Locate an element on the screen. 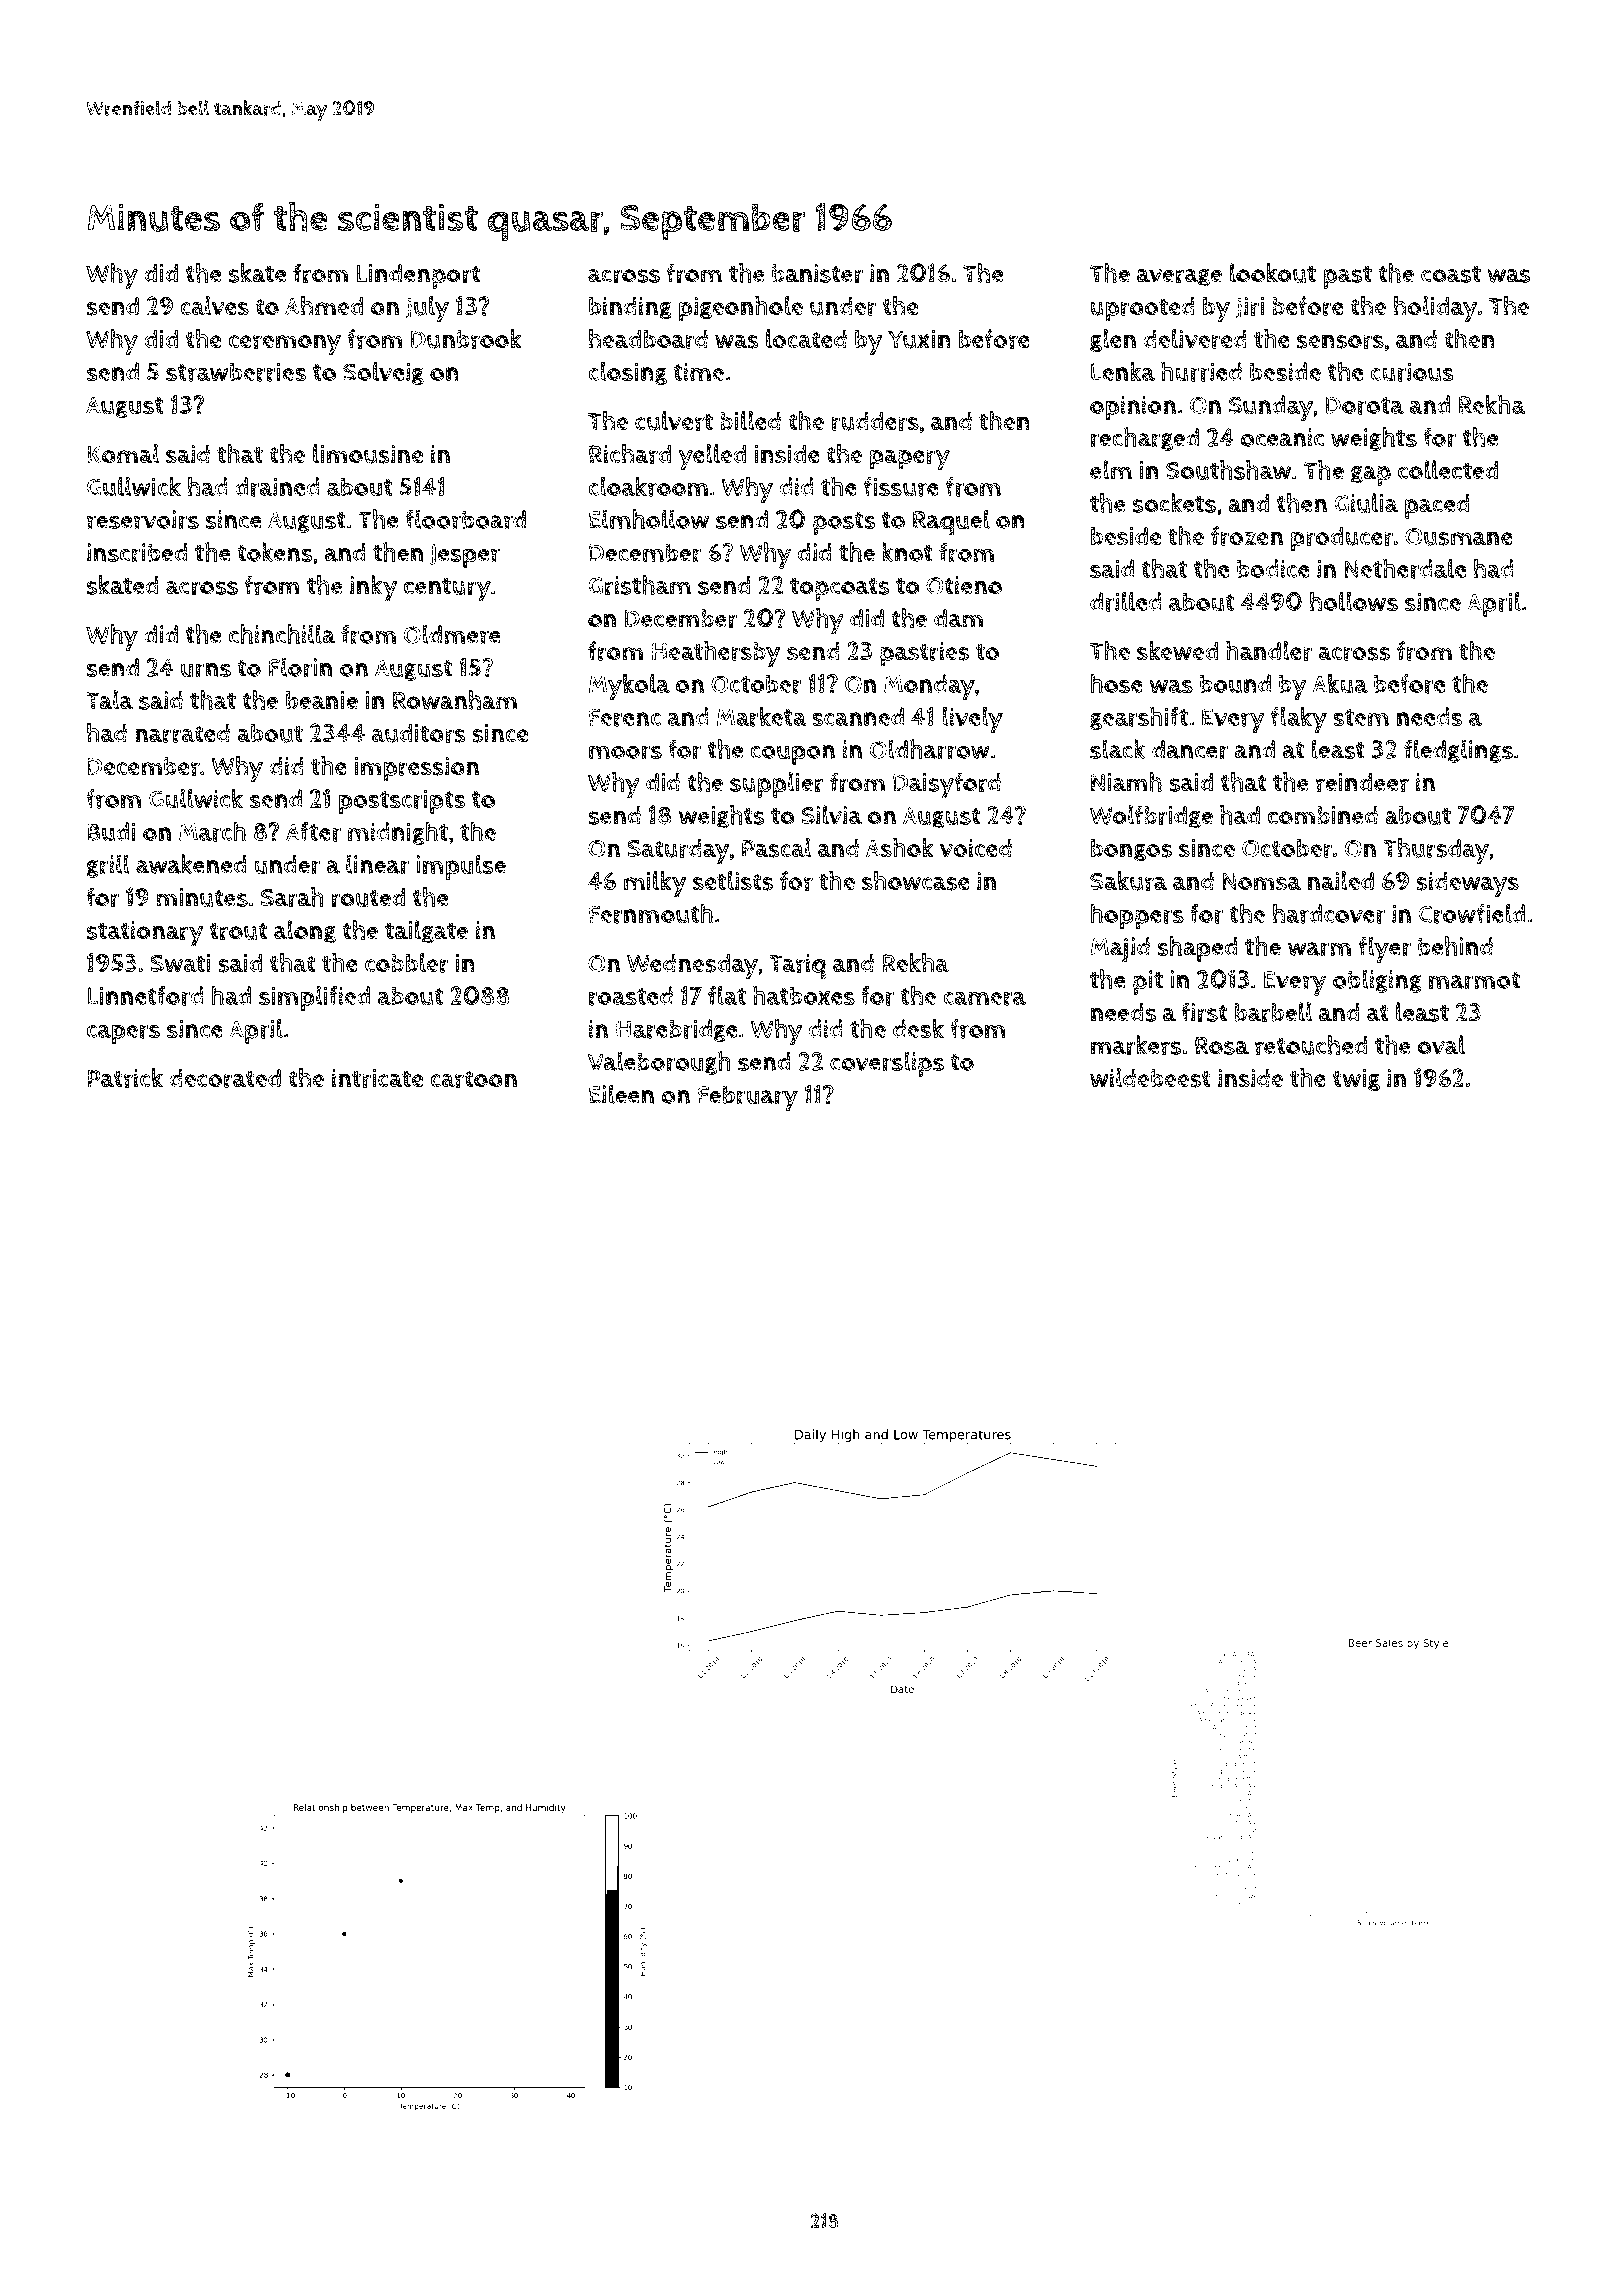 The width and height of the screenshot is (1620, 2292). urns is located at coordinates (206, 670).
